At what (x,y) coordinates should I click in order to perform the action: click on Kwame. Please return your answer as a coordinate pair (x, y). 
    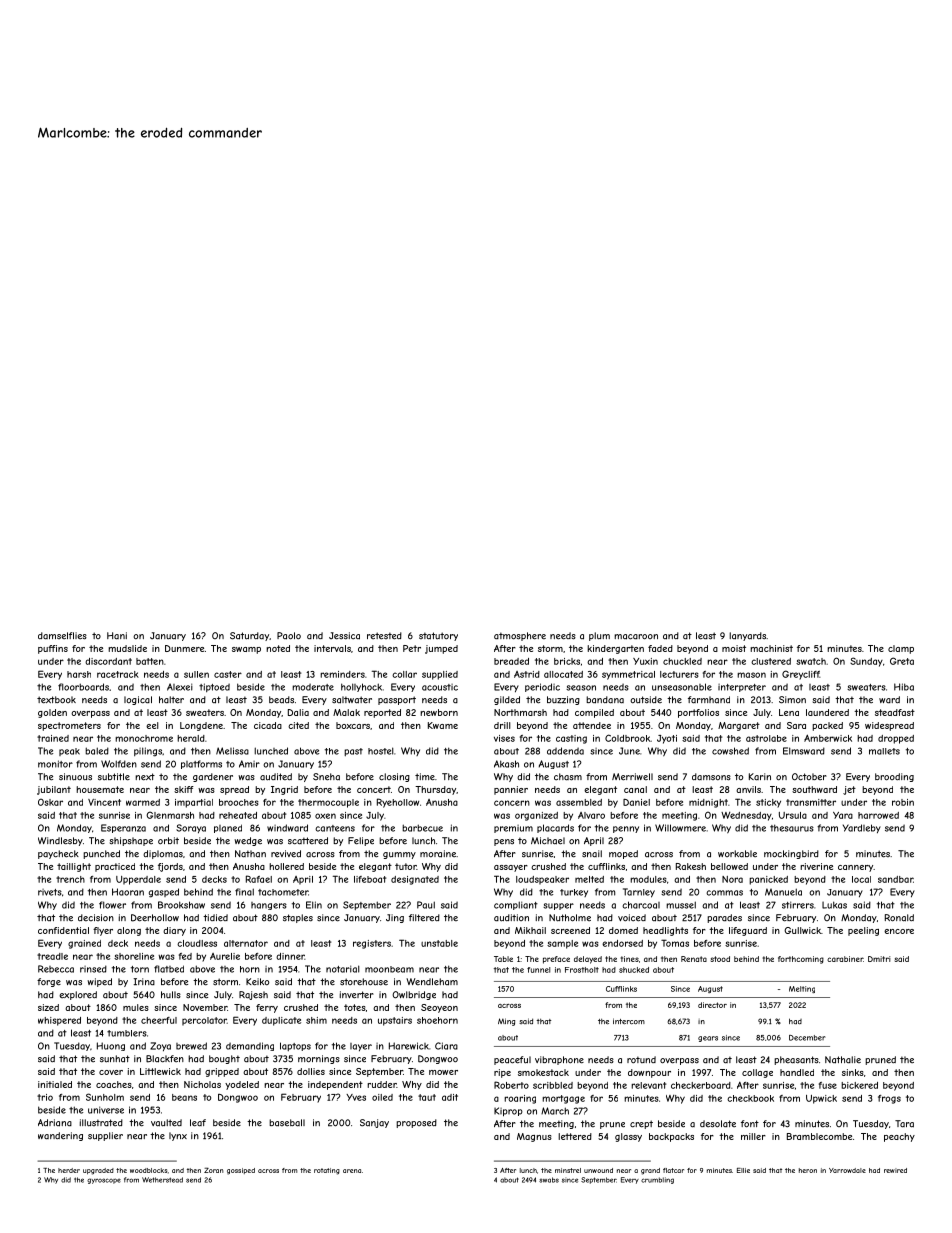
    Looking at the image, I should click on (443, 725).
